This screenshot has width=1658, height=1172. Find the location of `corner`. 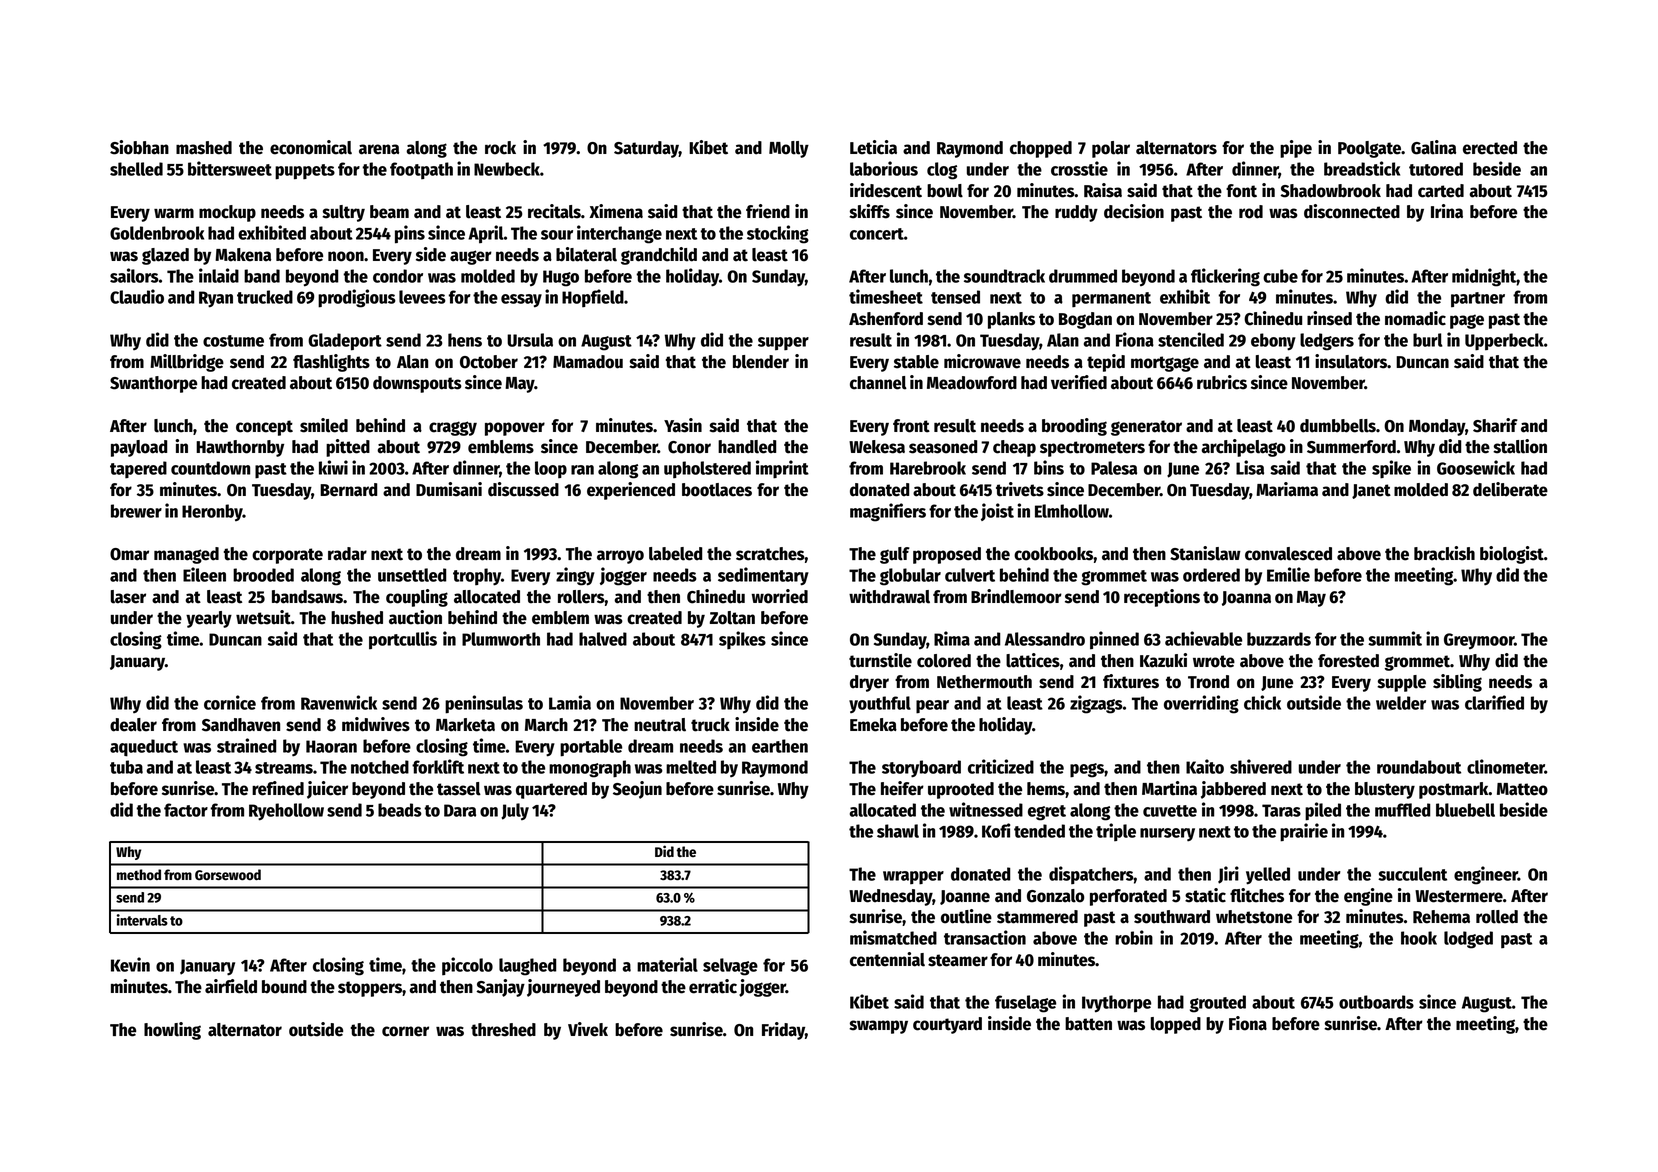

corner is located at coordinates (405, 1031).
